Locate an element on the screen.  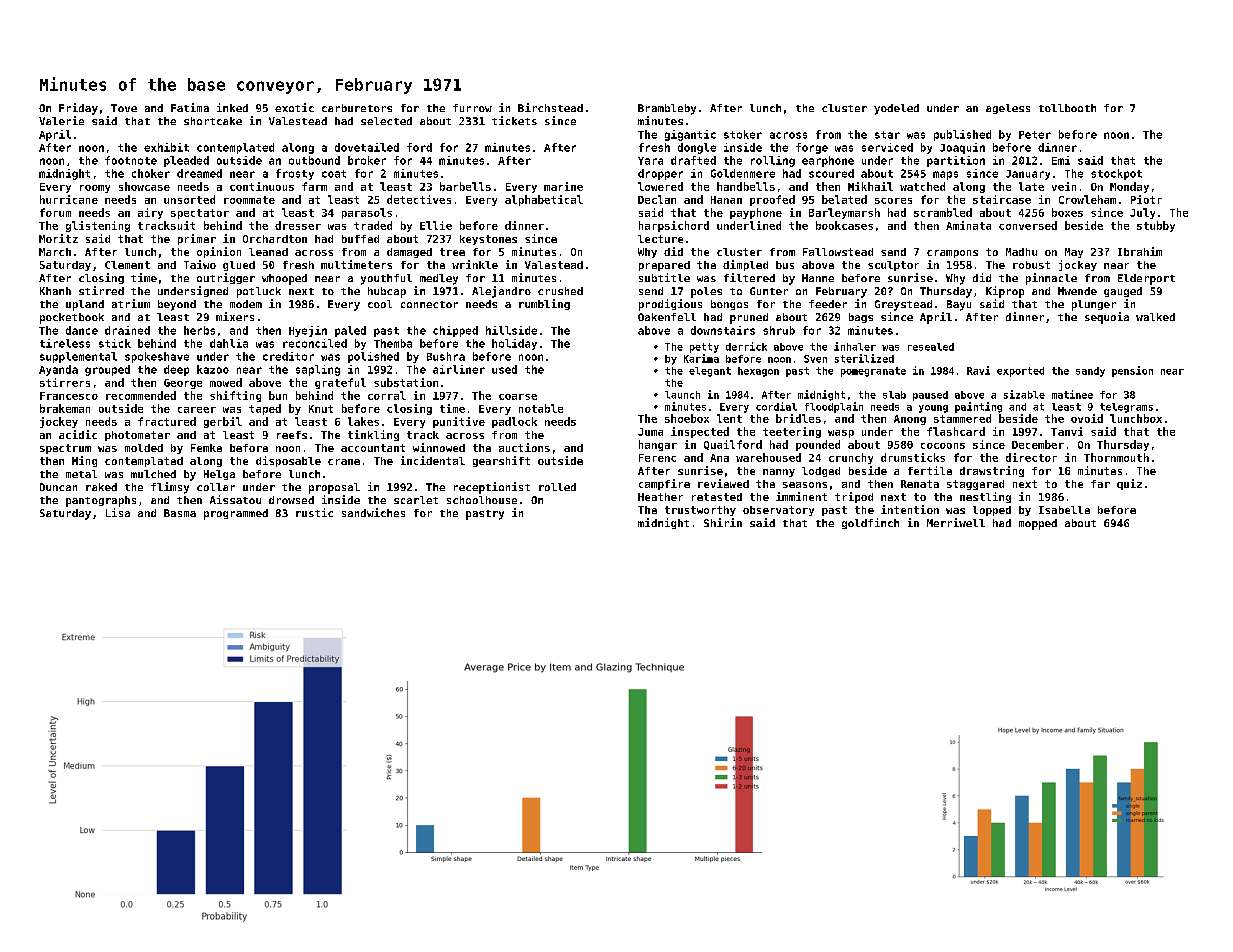
stoker is located at coordinates (743, 134).
